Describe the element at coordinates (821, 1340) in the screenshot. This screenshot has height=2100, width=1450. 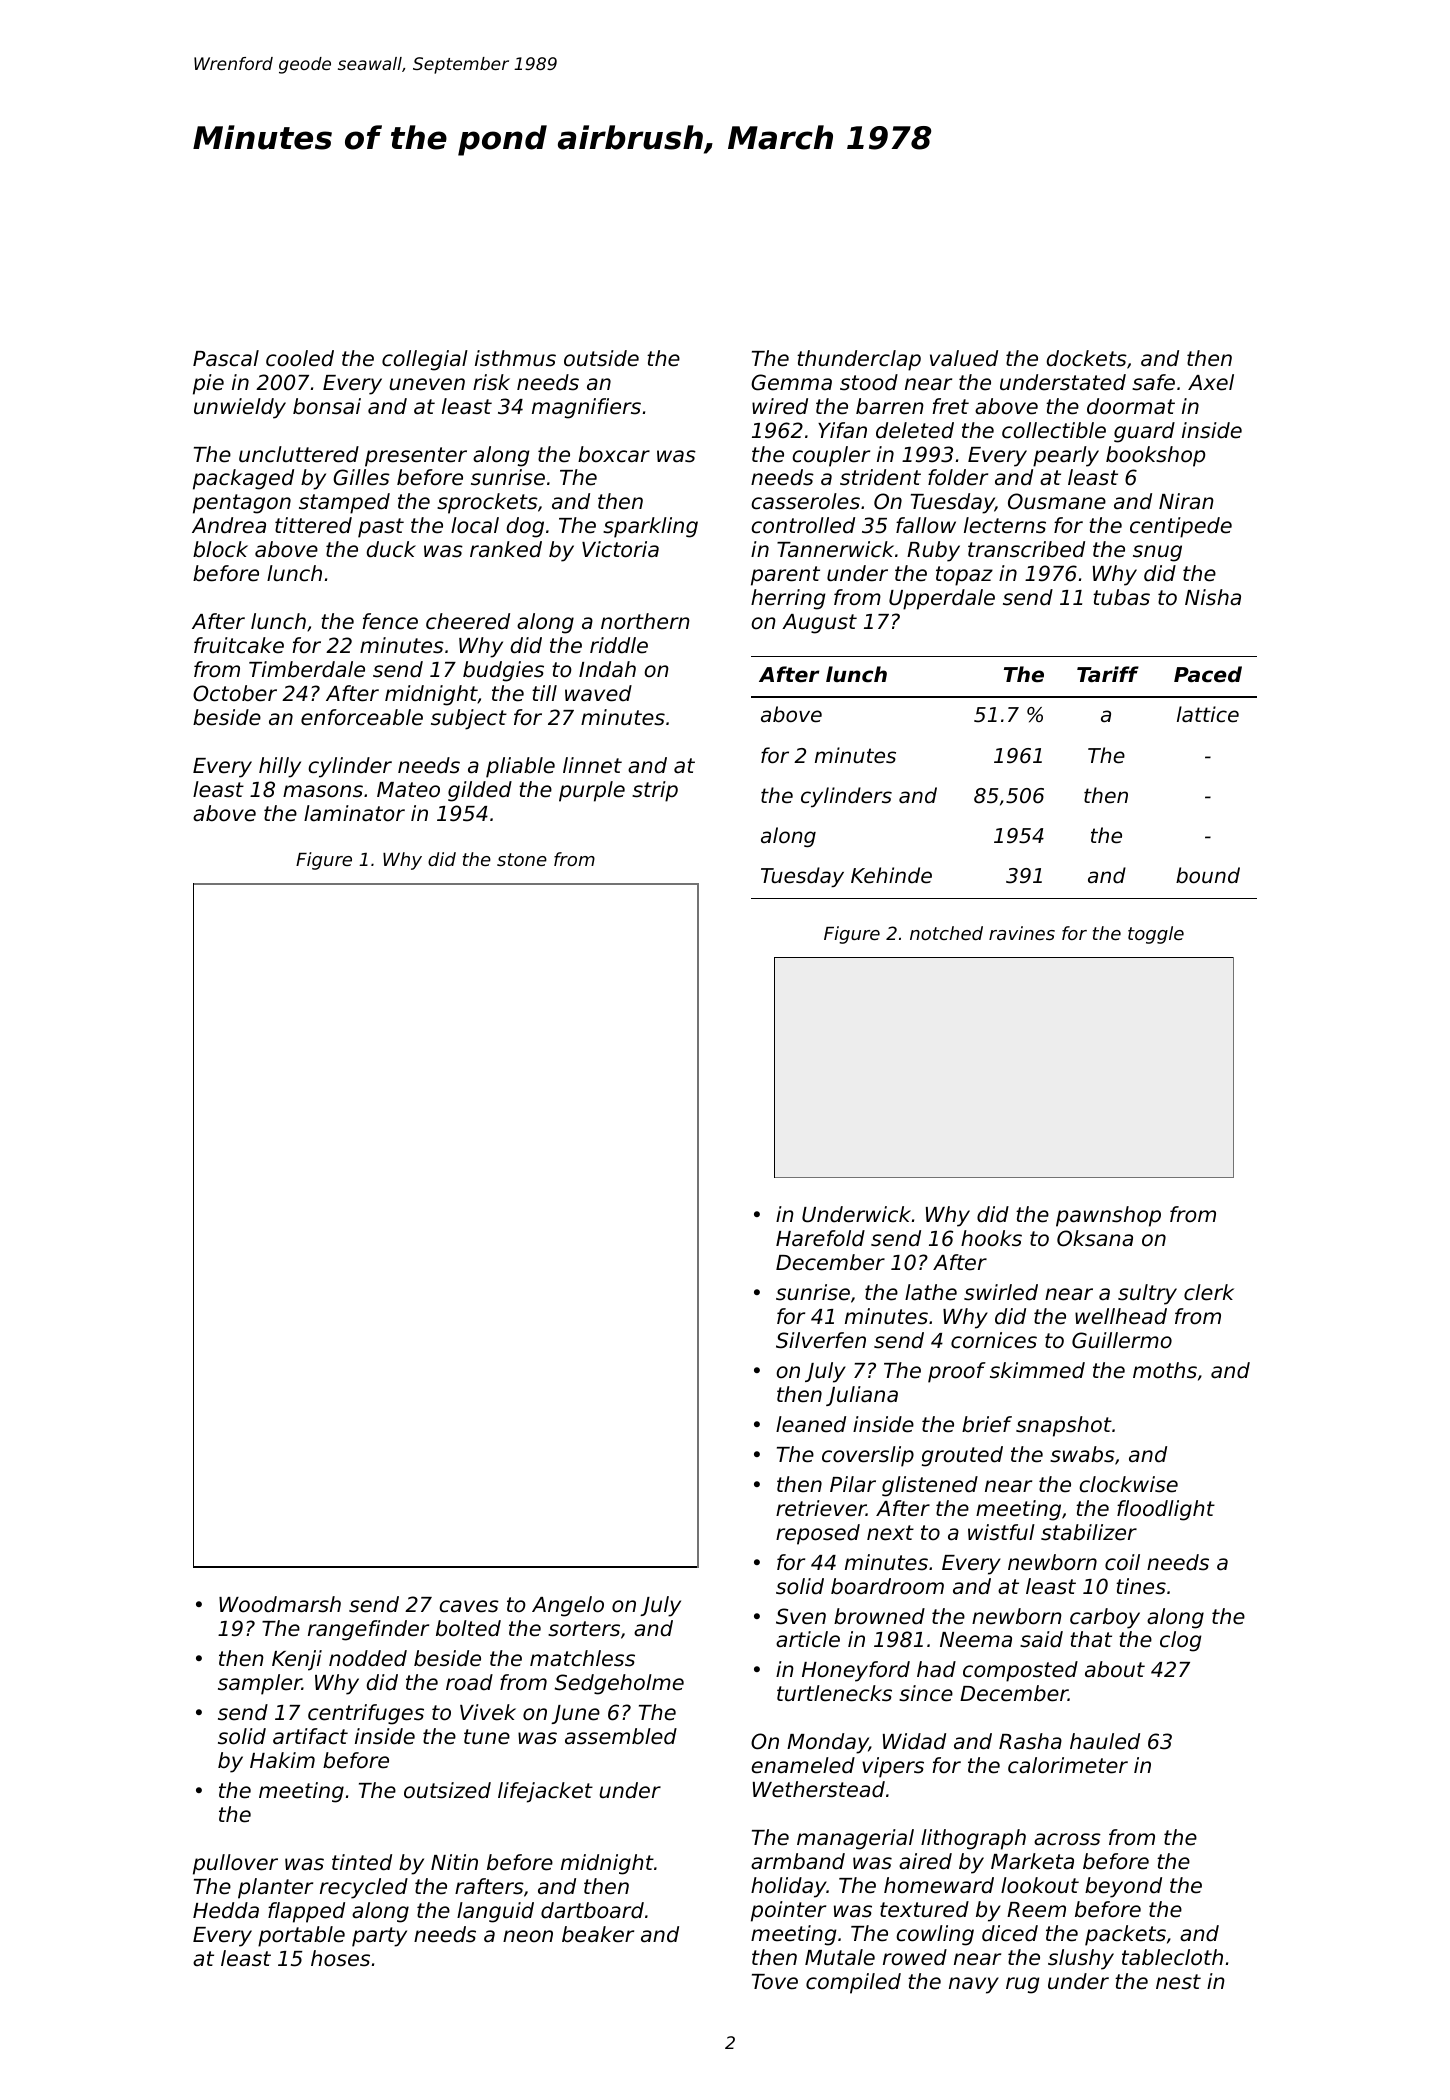
I see `Silverfen` at that location.
